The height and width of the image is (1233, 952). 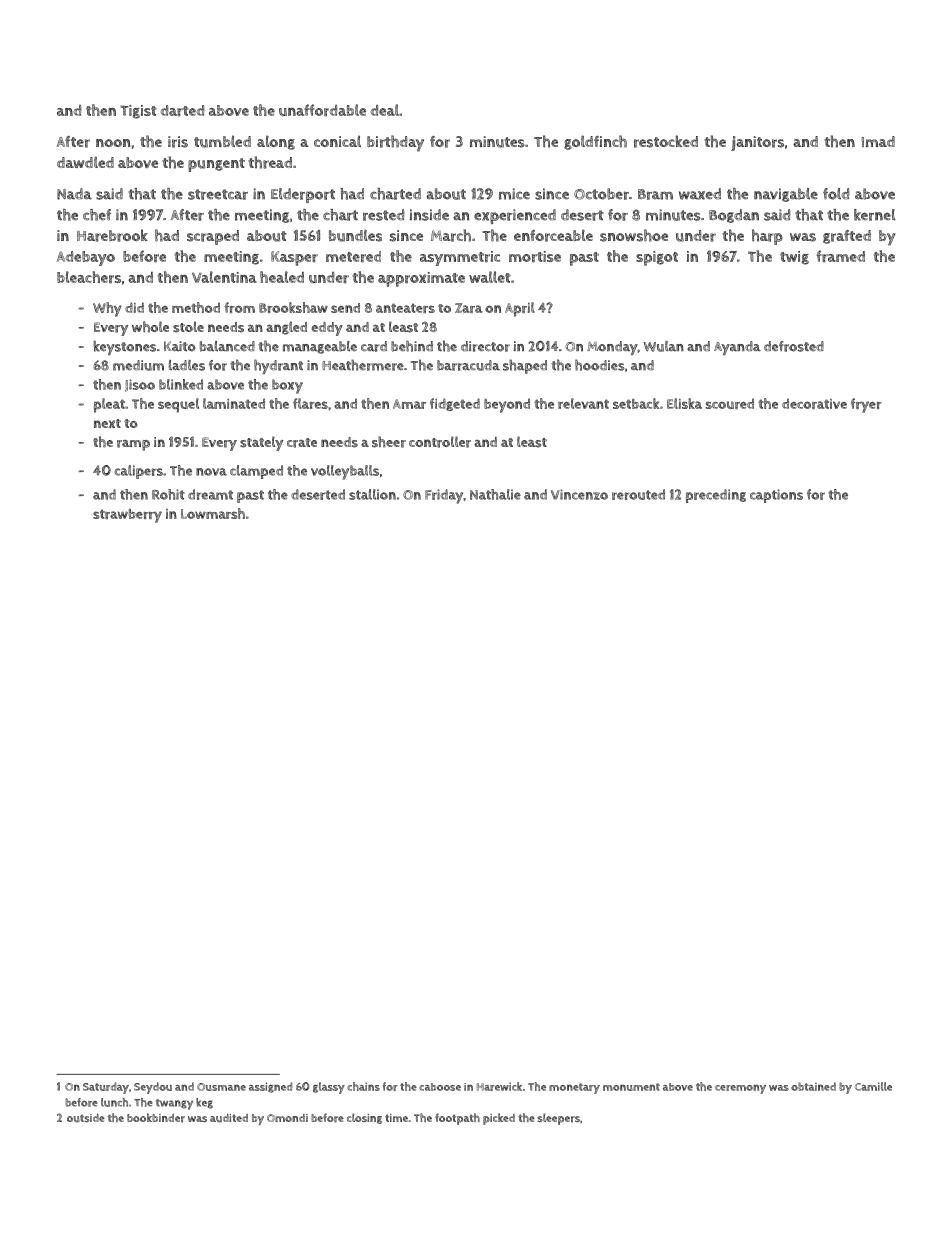 I want to click on deal, so click(x=385, y=110).
